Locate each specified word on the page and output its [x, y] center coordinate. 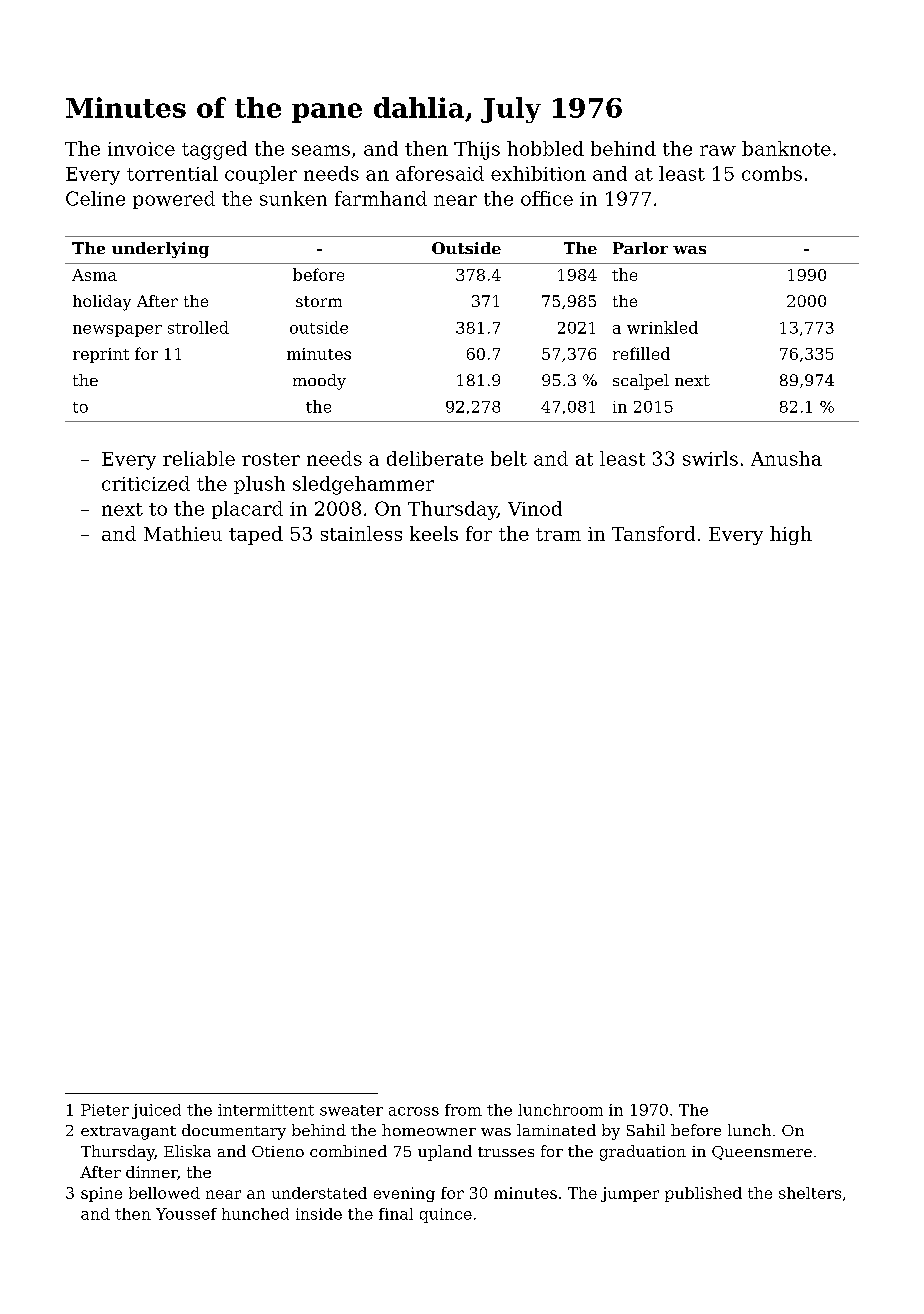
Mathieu [183, 533]
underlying [160, 250]
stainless [361, 533]
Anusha [786, 458]
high [791, 535]
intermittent [266, 1110]
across [414, 1111]
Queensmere [762, 1153]
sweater [351, 1110]
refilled [641, 353]
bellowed [164, 1193]
